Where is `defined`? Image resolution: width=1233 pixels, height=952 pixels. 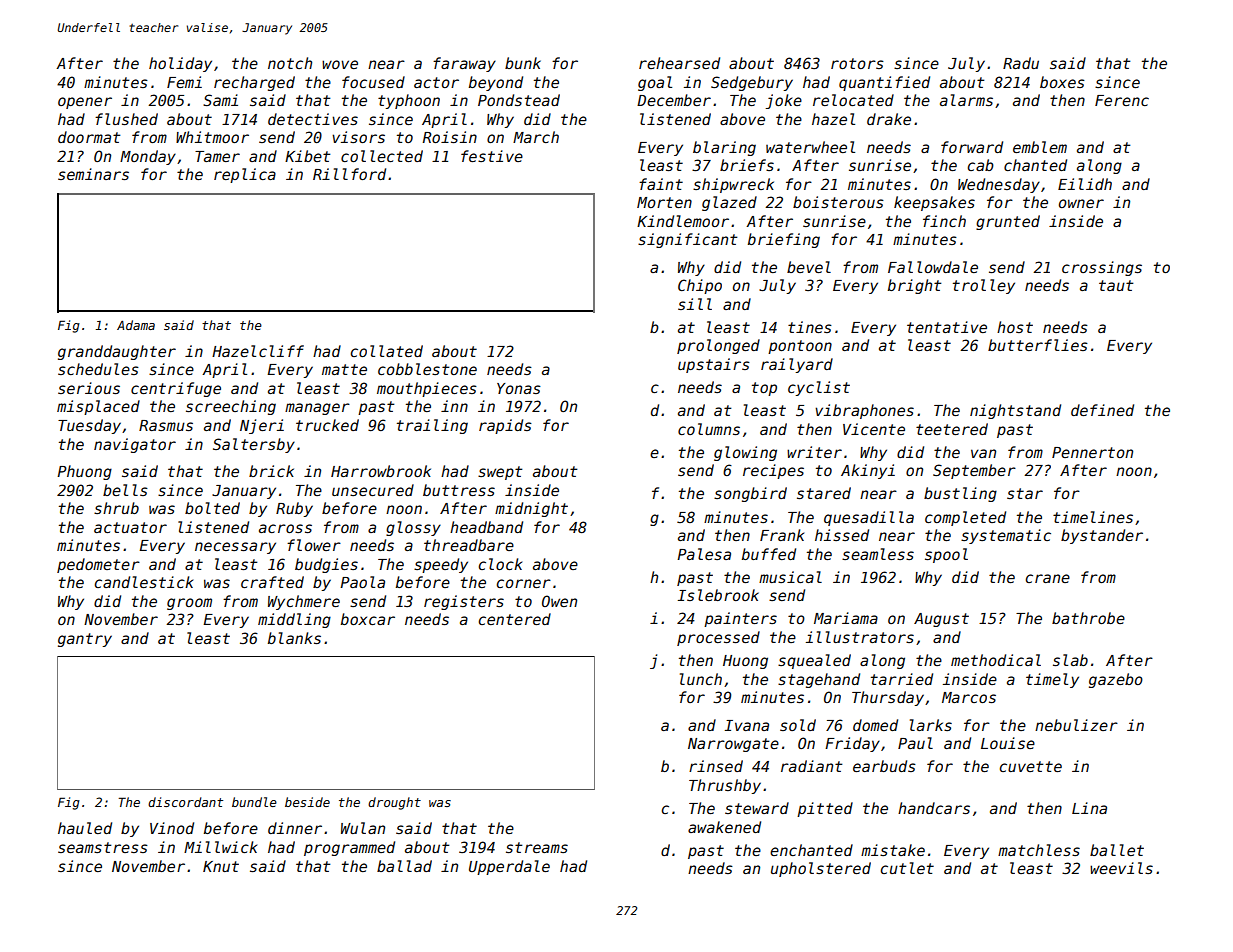 defined is located at coordinates (1102, 410).
